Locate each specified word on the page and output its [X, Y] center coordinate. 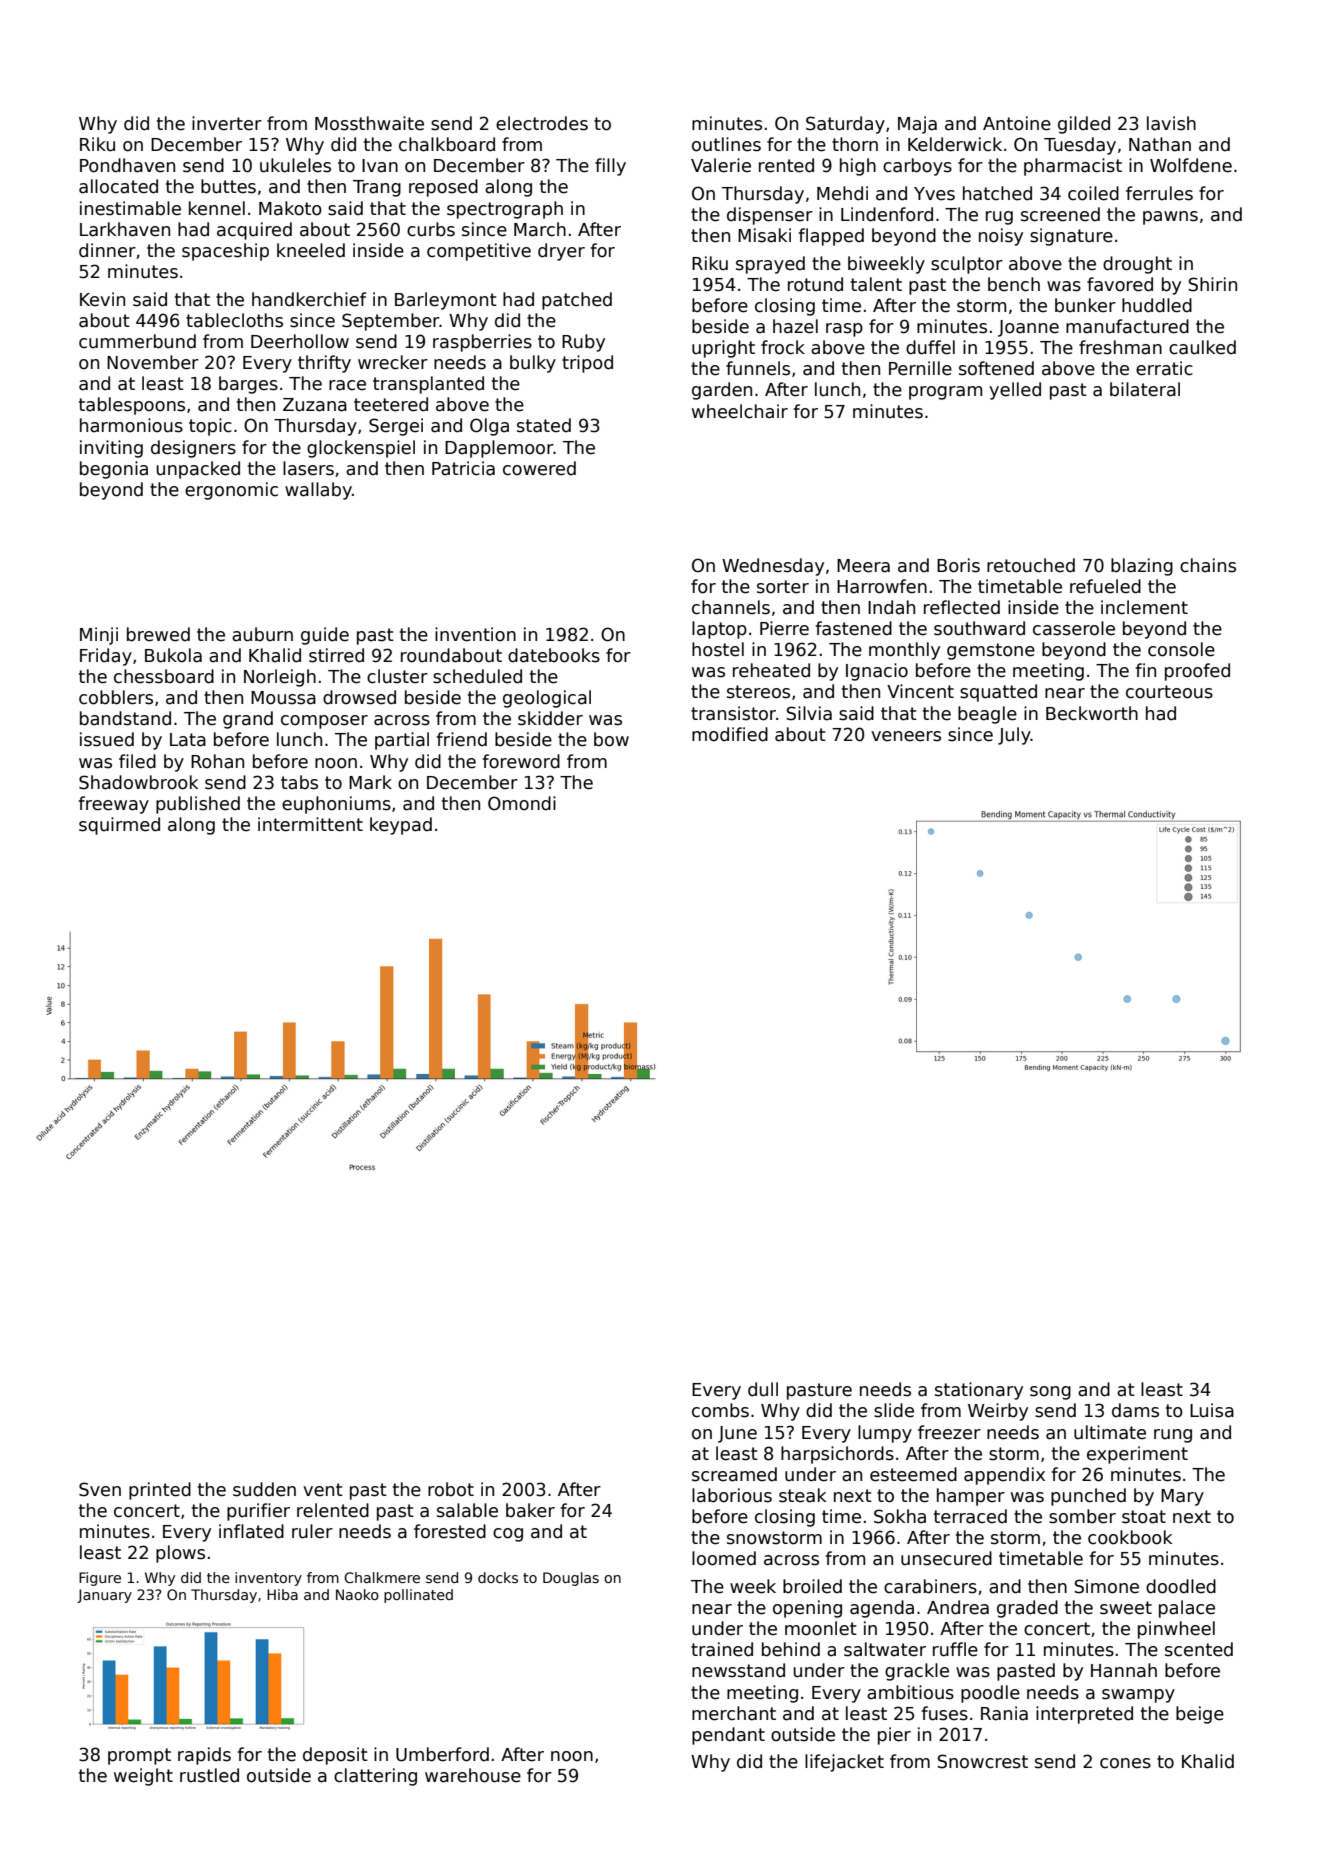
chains [1208, 565]
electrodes [542, 123]
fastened [854, 628]
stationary [979, 1391]
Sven [100, 1489]
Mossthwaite [369, 123]
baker [530, 1510]
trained [722, 1649]
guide [325, 636]
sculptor [967, 265]
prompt [139, 1756]
